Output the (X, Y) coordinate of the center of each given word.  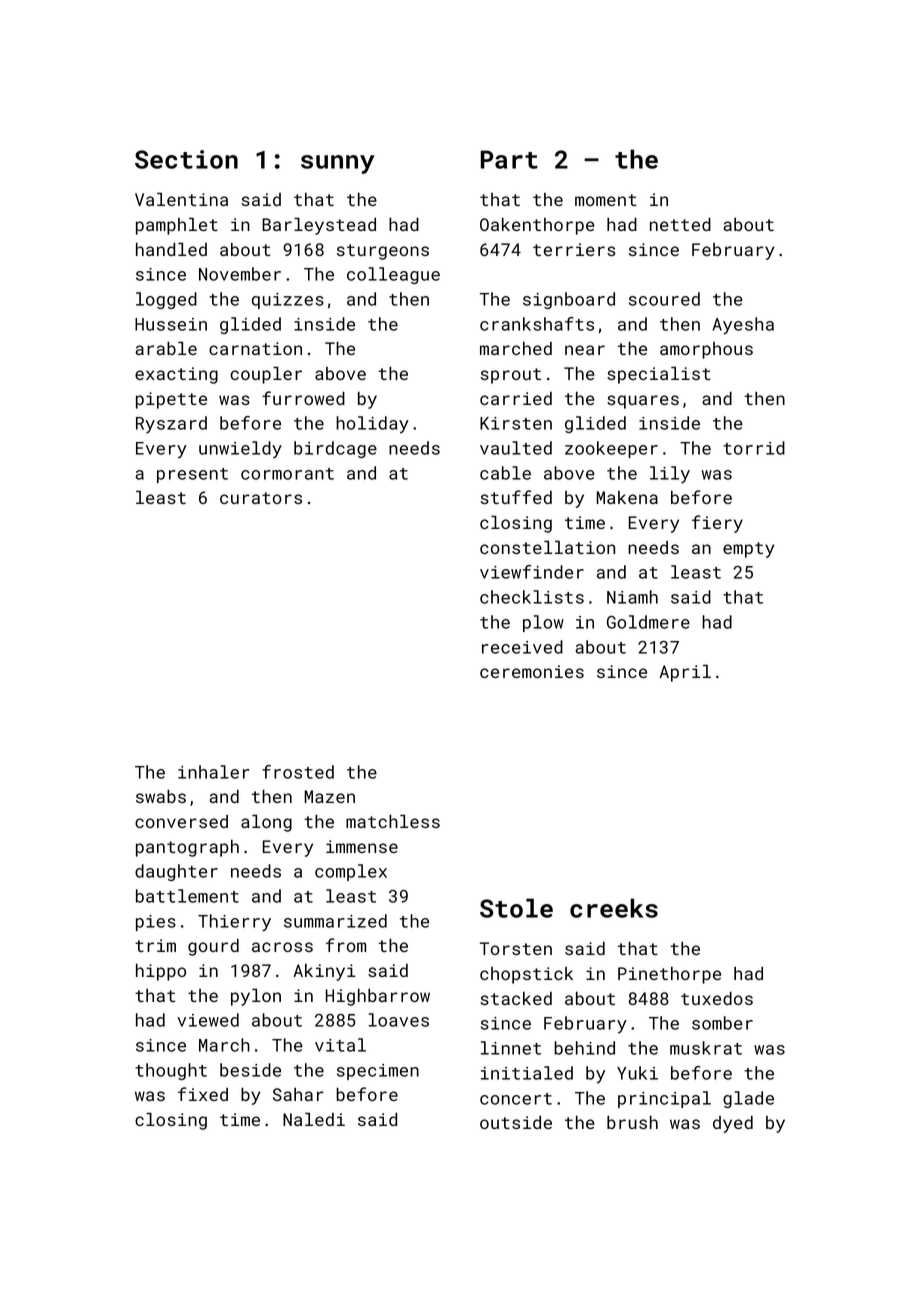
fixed (203, 1094)
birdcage (335, 449)
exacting (176, 375)
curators (261, 498)
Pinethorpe (669, 975)
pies (156, 923)
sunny (338, 164)
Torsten (516, 948)
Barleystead (319, 226)
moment (606, 200)
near (585, 350)
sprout (510, 376)
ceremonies (532, 671)
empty (749, 550)
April (685, 673)
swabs (161, 796)
